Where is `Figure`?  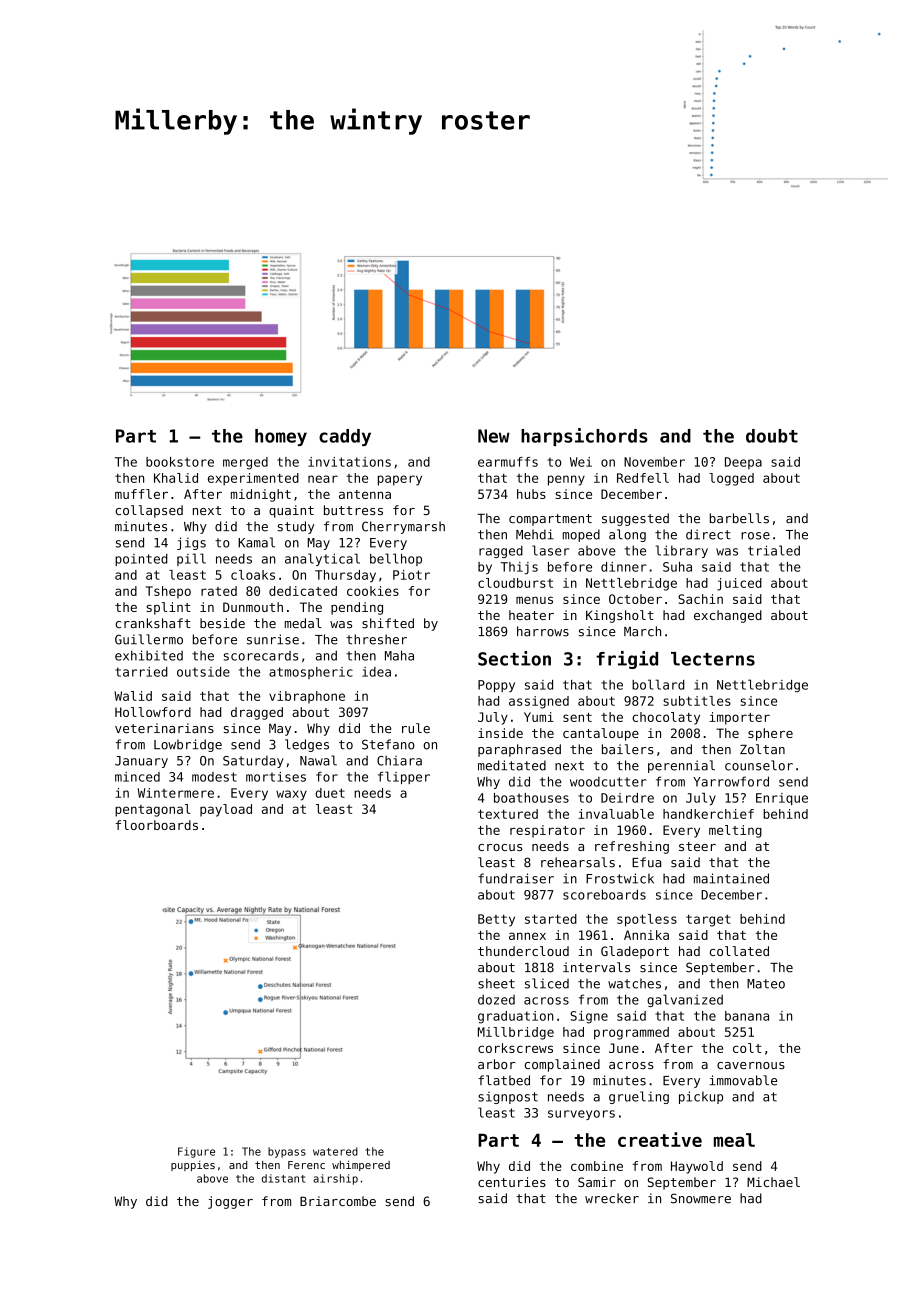 Figure is located at coordinates (196, 1152).
